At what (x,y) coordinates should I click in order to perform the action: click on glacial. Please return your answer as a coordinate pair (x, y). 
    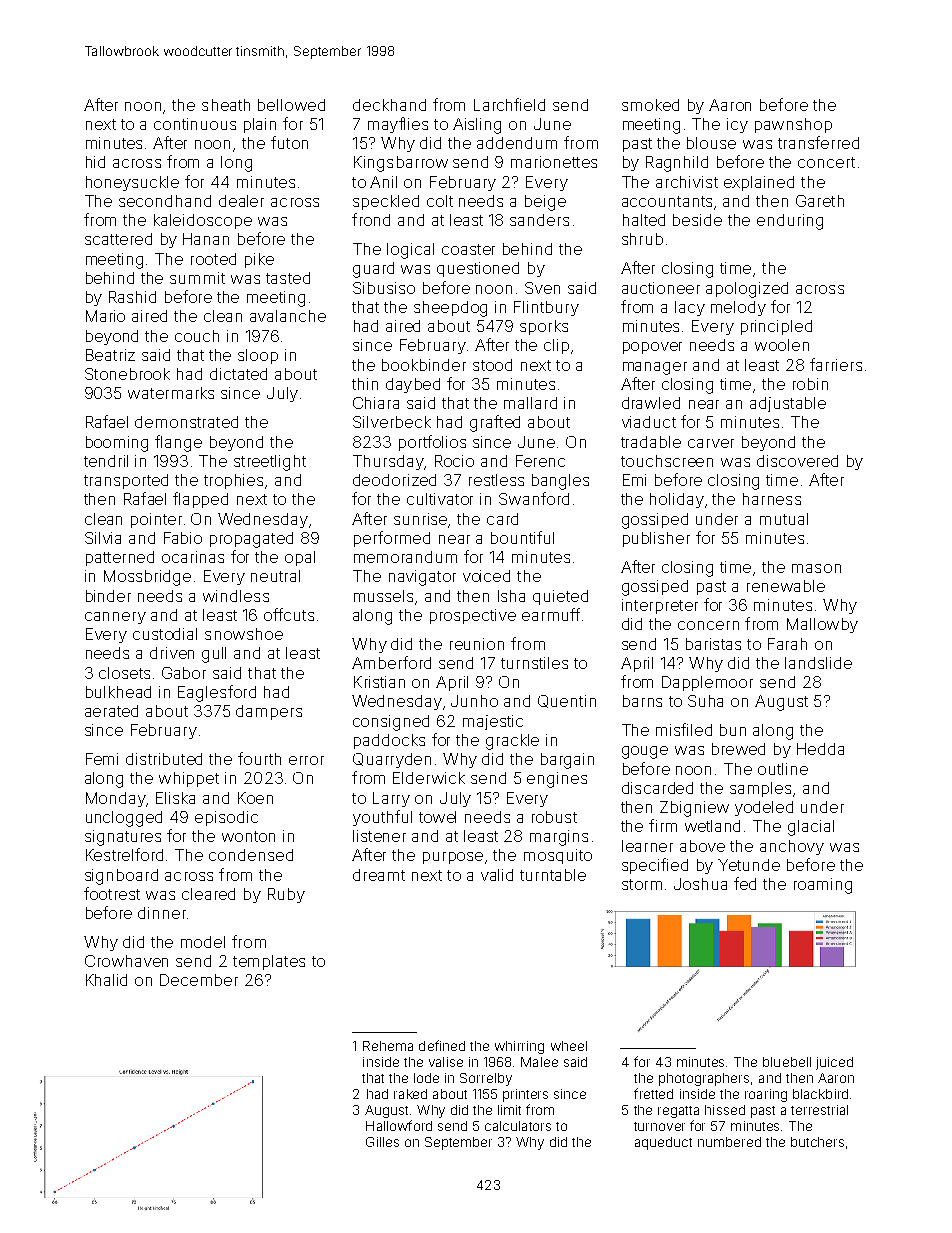
    Looking at the image, I should click on (811, 828).
